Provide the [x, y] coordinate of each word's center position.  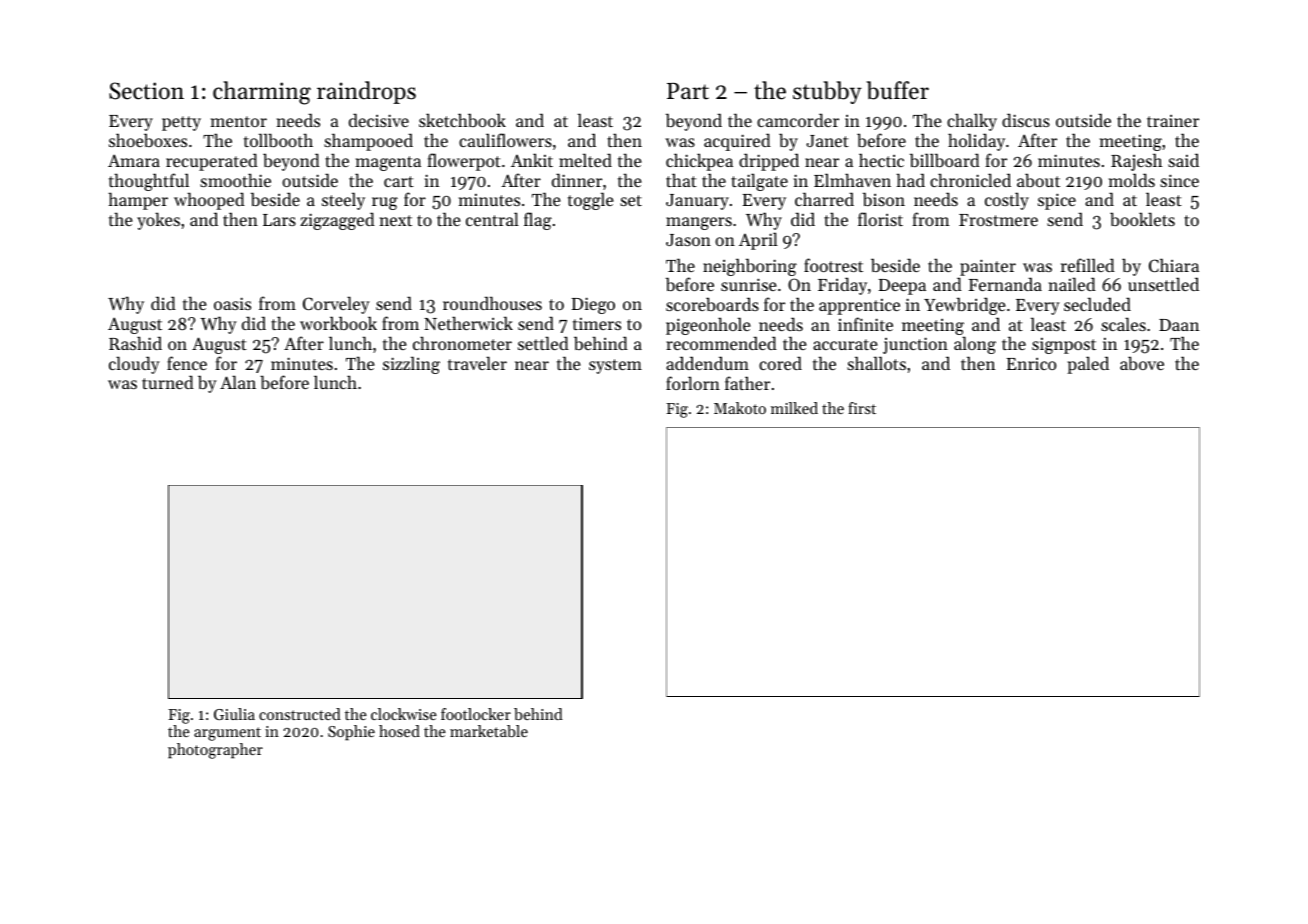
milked [794, 408]
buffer [897, 90]
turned [168, 382]
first [862, 408]
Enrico [1031, 364]
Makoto [740, 408]
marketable [489, 731]
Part [688, 91]
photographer [215, 751]
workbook [338, 323]
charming [262, 93]
